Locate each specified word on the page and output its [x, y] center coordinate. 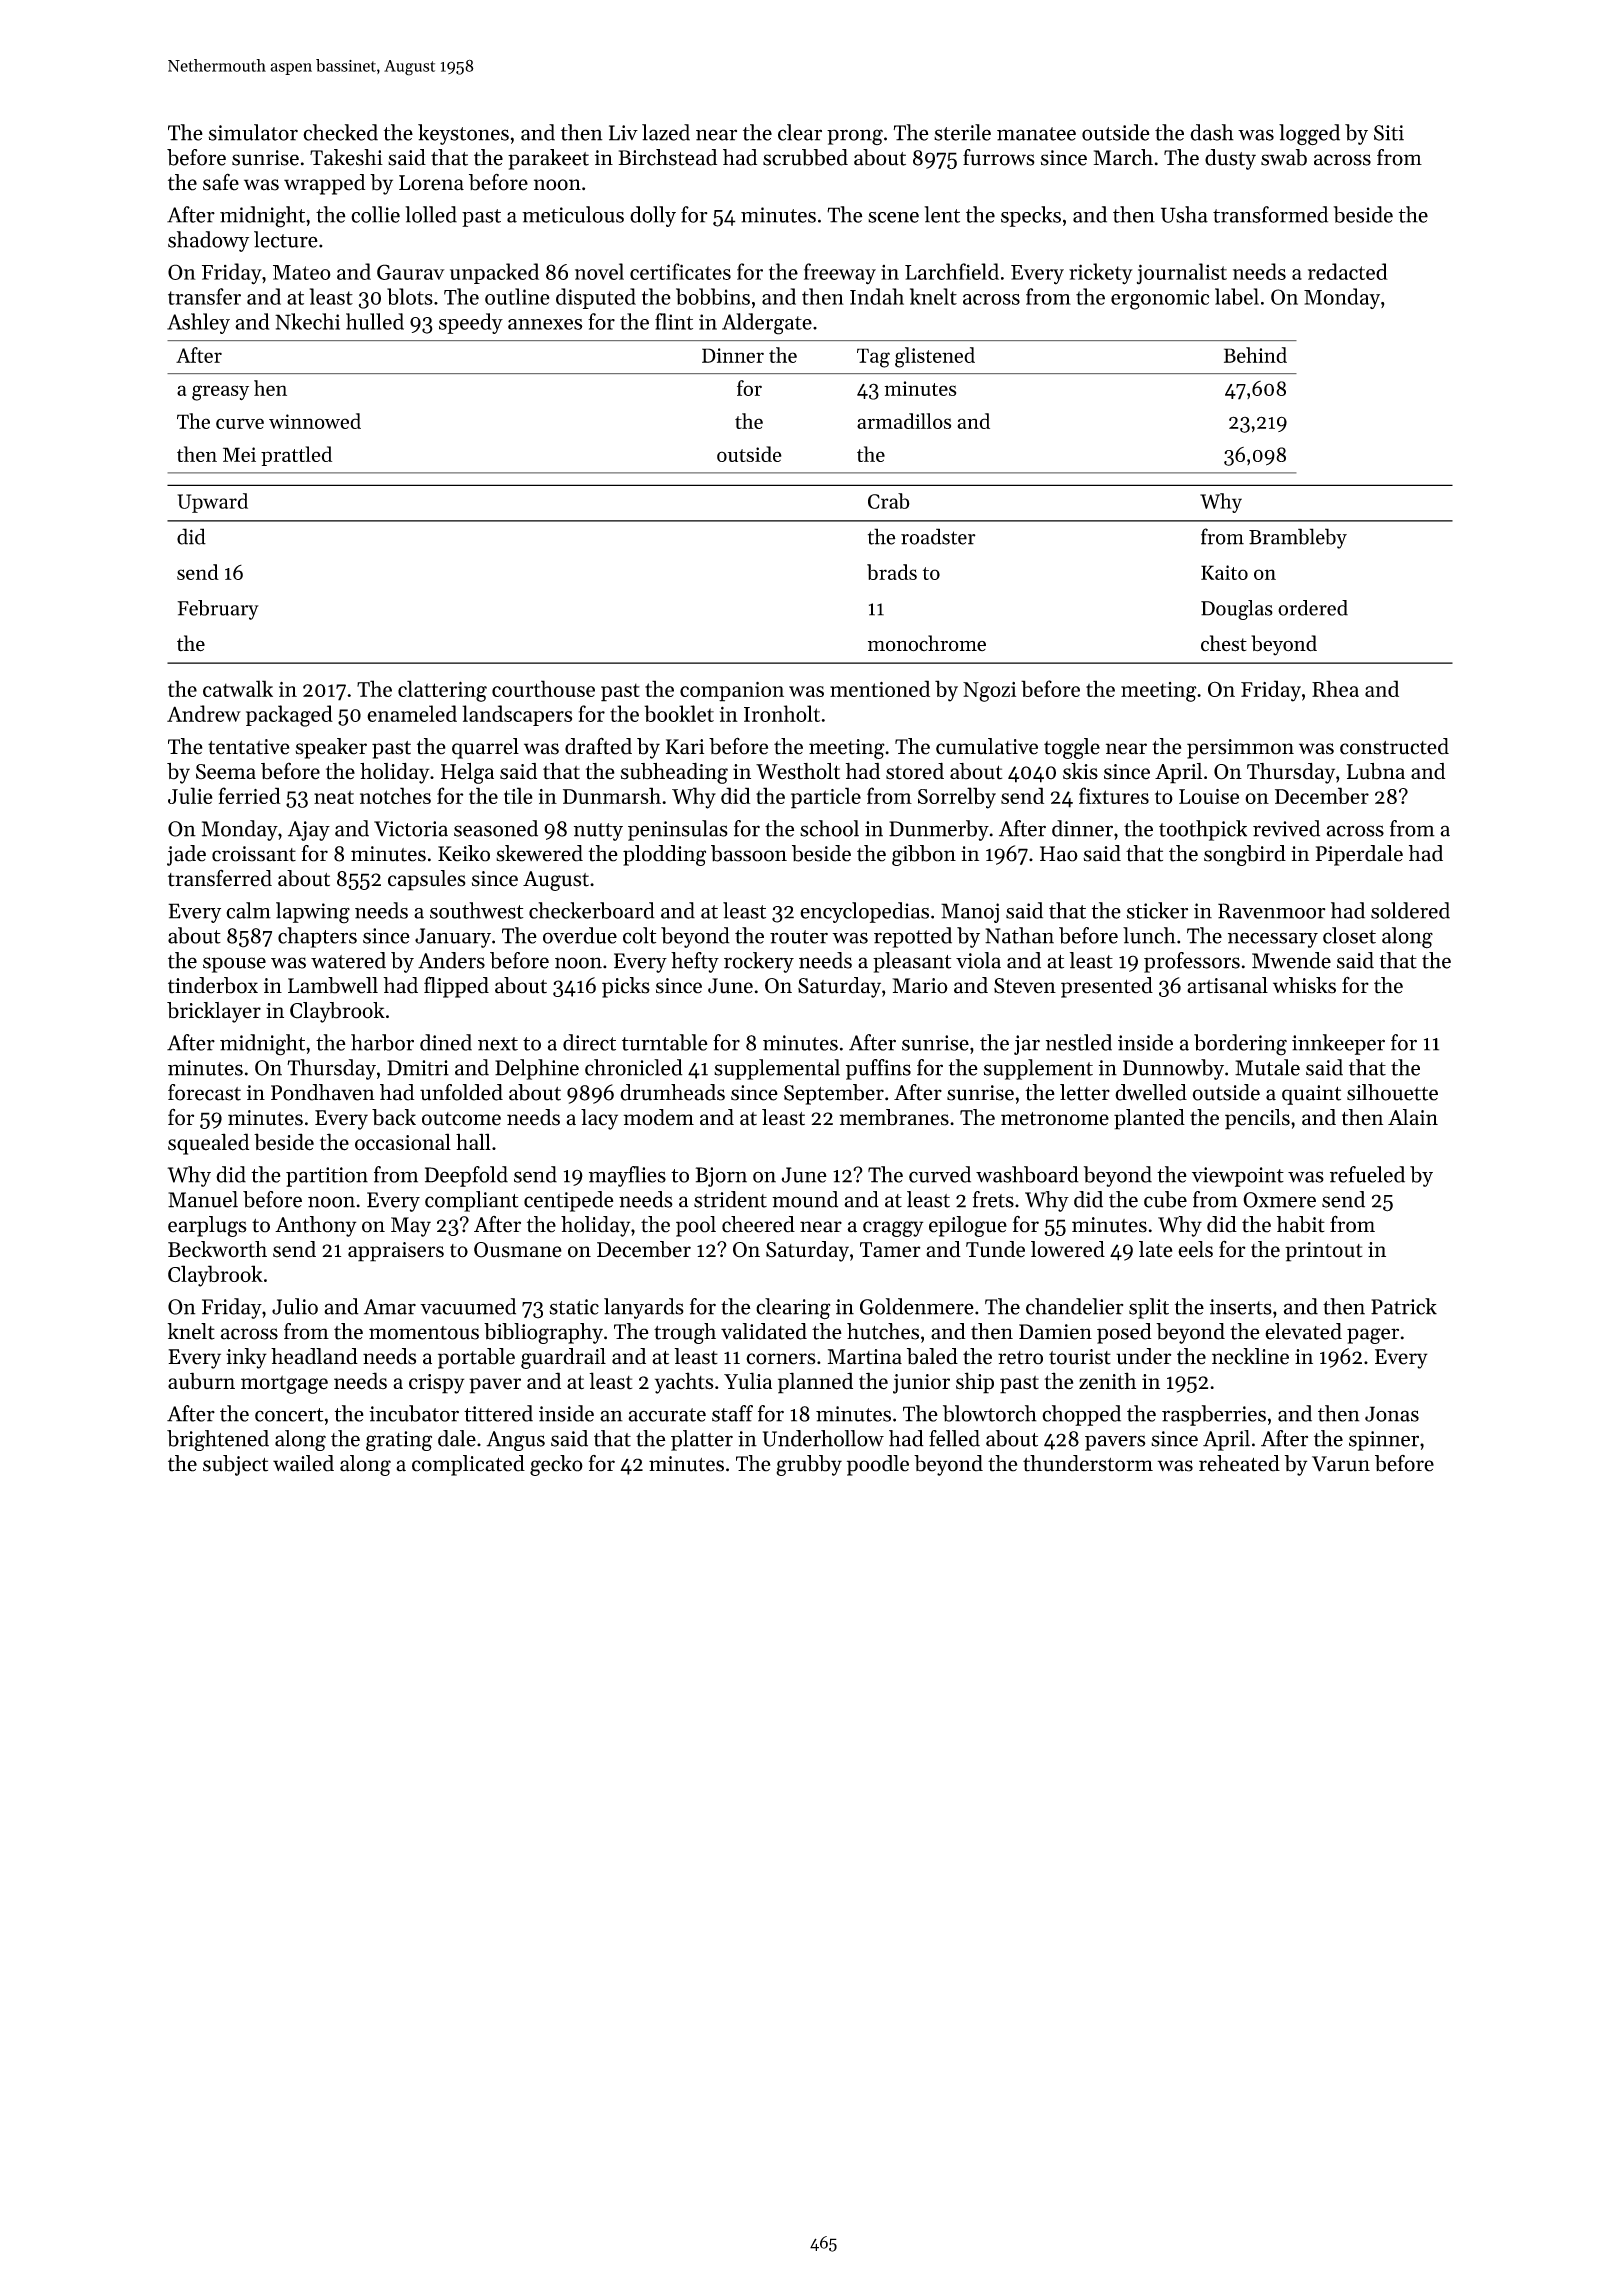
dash [1212, 132]
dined [446, 1042]
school [829, 828]
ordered [1313, 608]
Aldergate [767, 324]
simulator [253, 132]
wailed [303, 1463]
